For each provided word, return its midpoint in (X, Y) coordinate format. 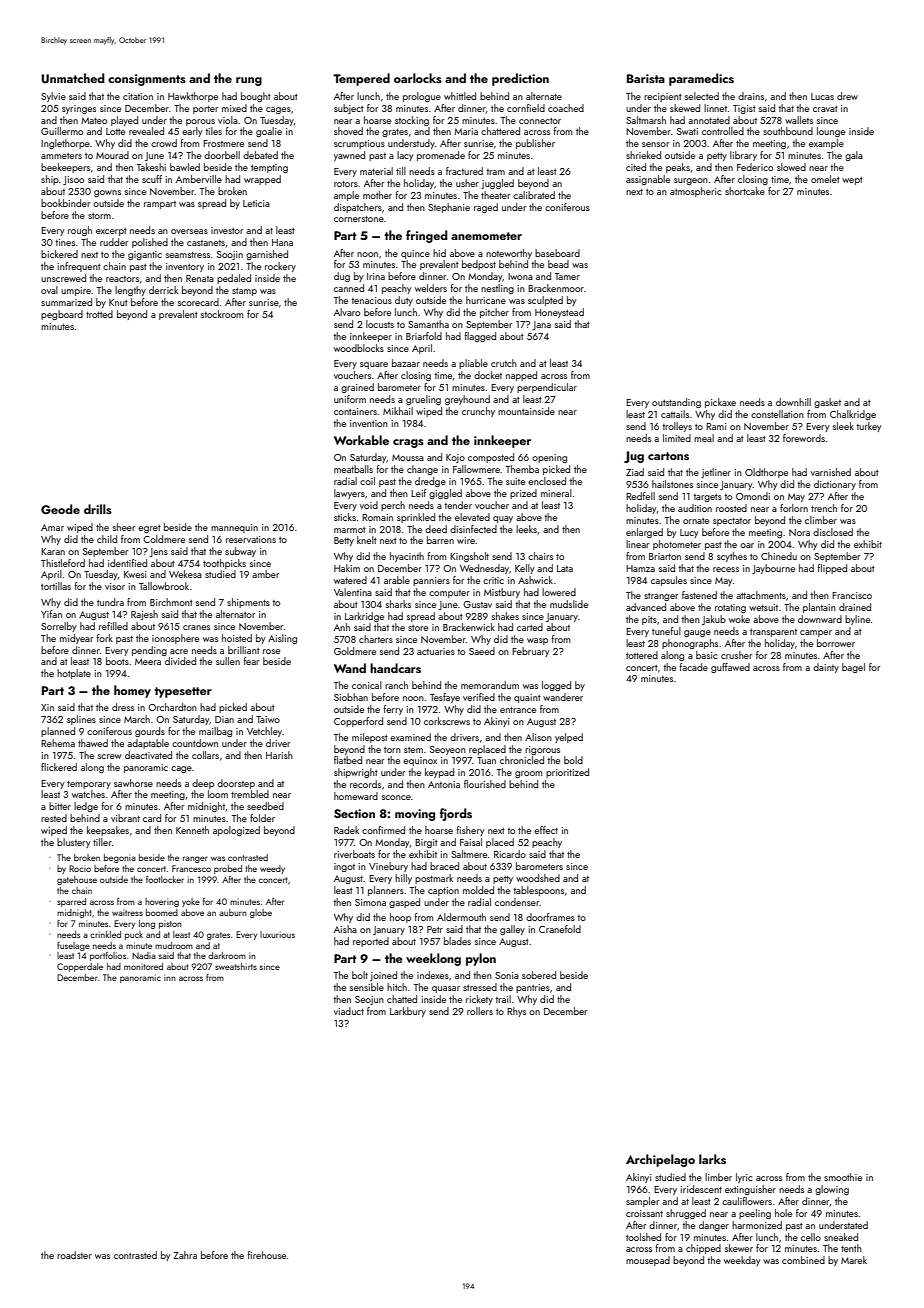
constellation (777, 414)
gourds (150, 732)
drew (847, 96)
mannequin (234, 528)
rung (249, 81)
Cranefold (560, 929)
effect (546, 830)
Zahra (185, 1255)
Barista (646, 78)
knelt (367, 540)
